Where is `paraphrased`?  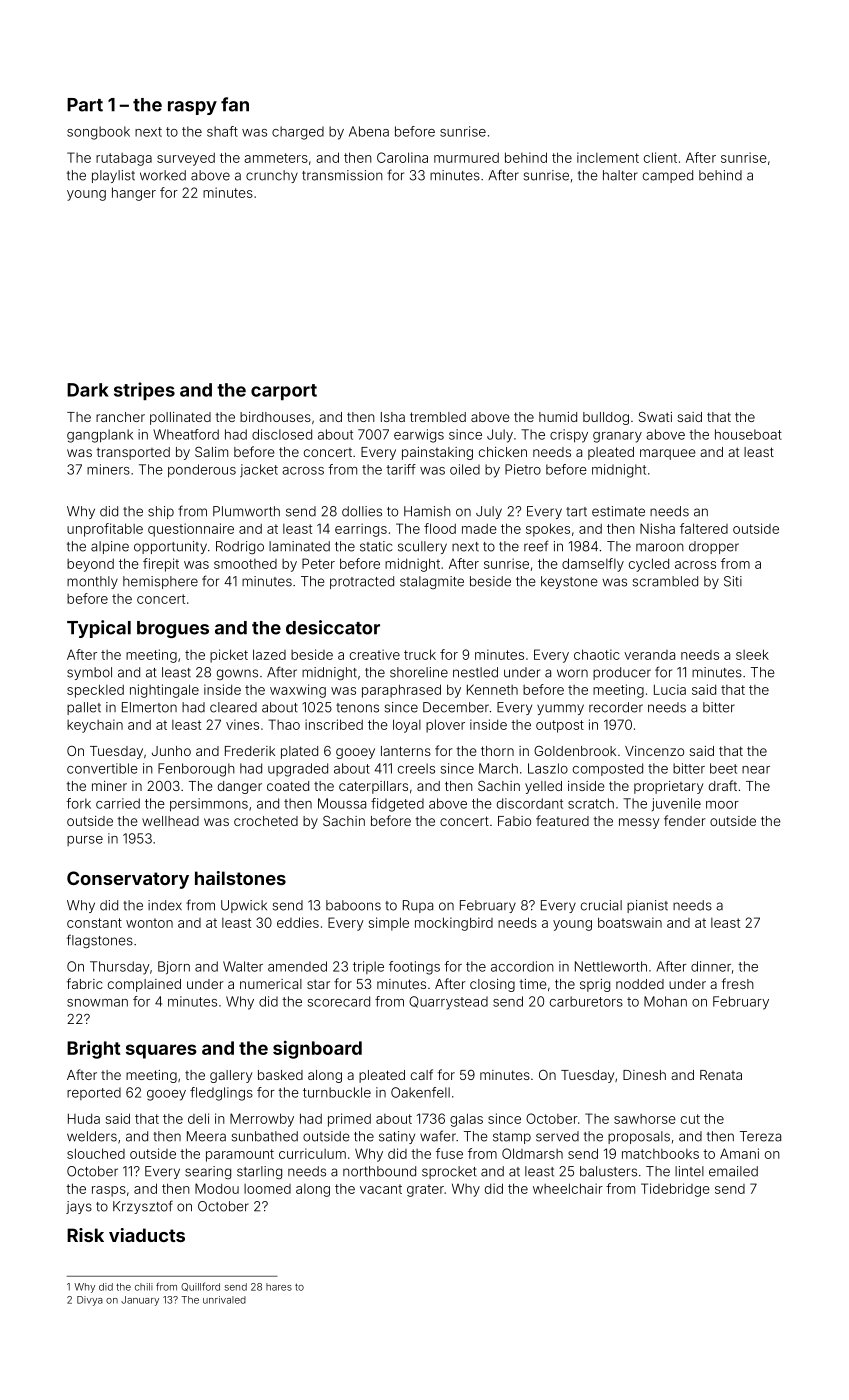
paraphrased is located at coordinates (401, 691).
